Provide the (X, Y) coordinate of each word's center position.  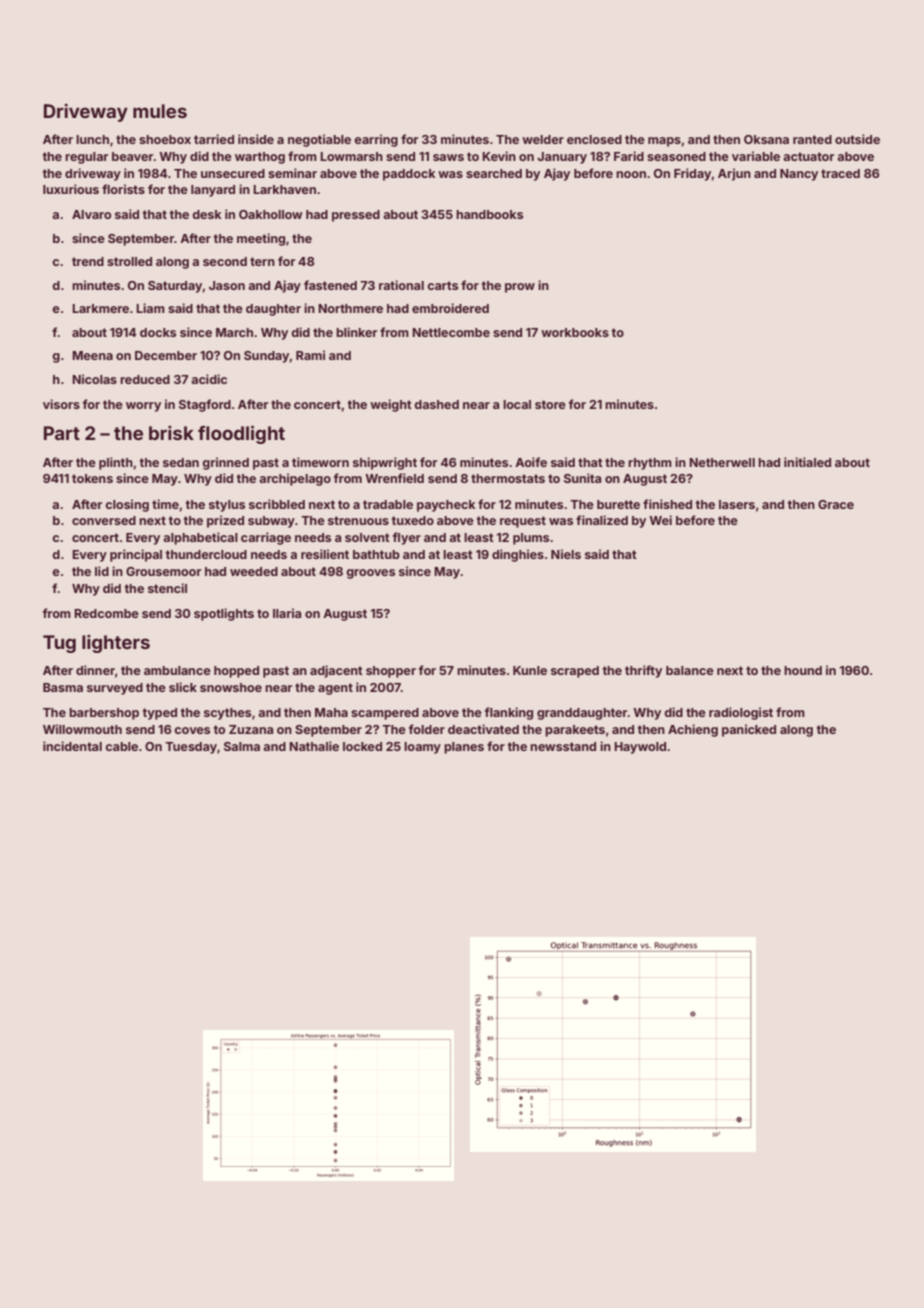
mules (160, 111)
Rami (310, 355)
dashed (436, 404)
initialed (807, 462)
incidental (72, 746)
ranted (812, 139)
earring (376, 140)
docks (158, 332)
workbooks (575, 332)
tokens (92, 478)
